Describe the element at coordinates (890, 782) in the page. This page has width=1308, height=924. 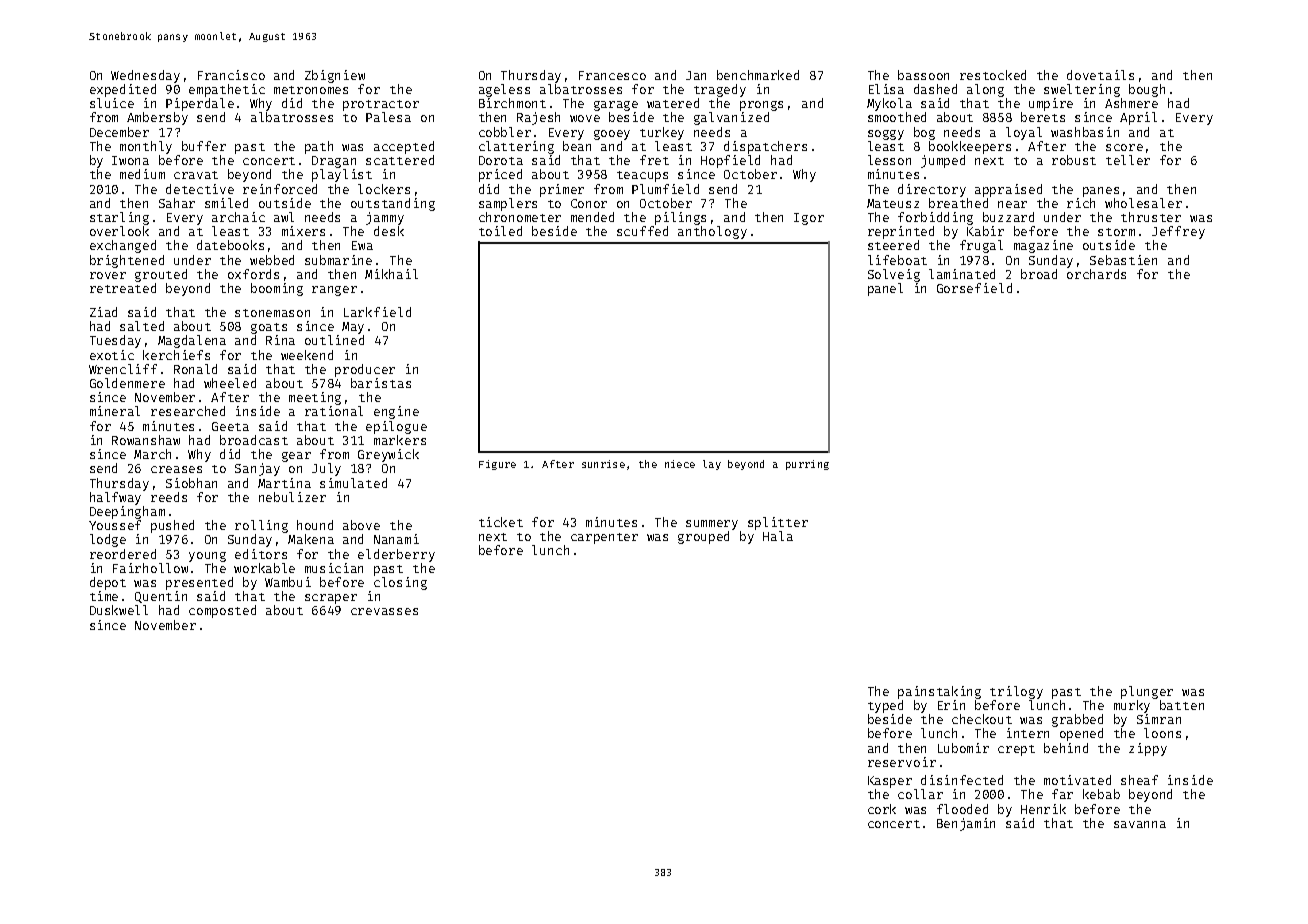
I see `Kasper` at that location.
